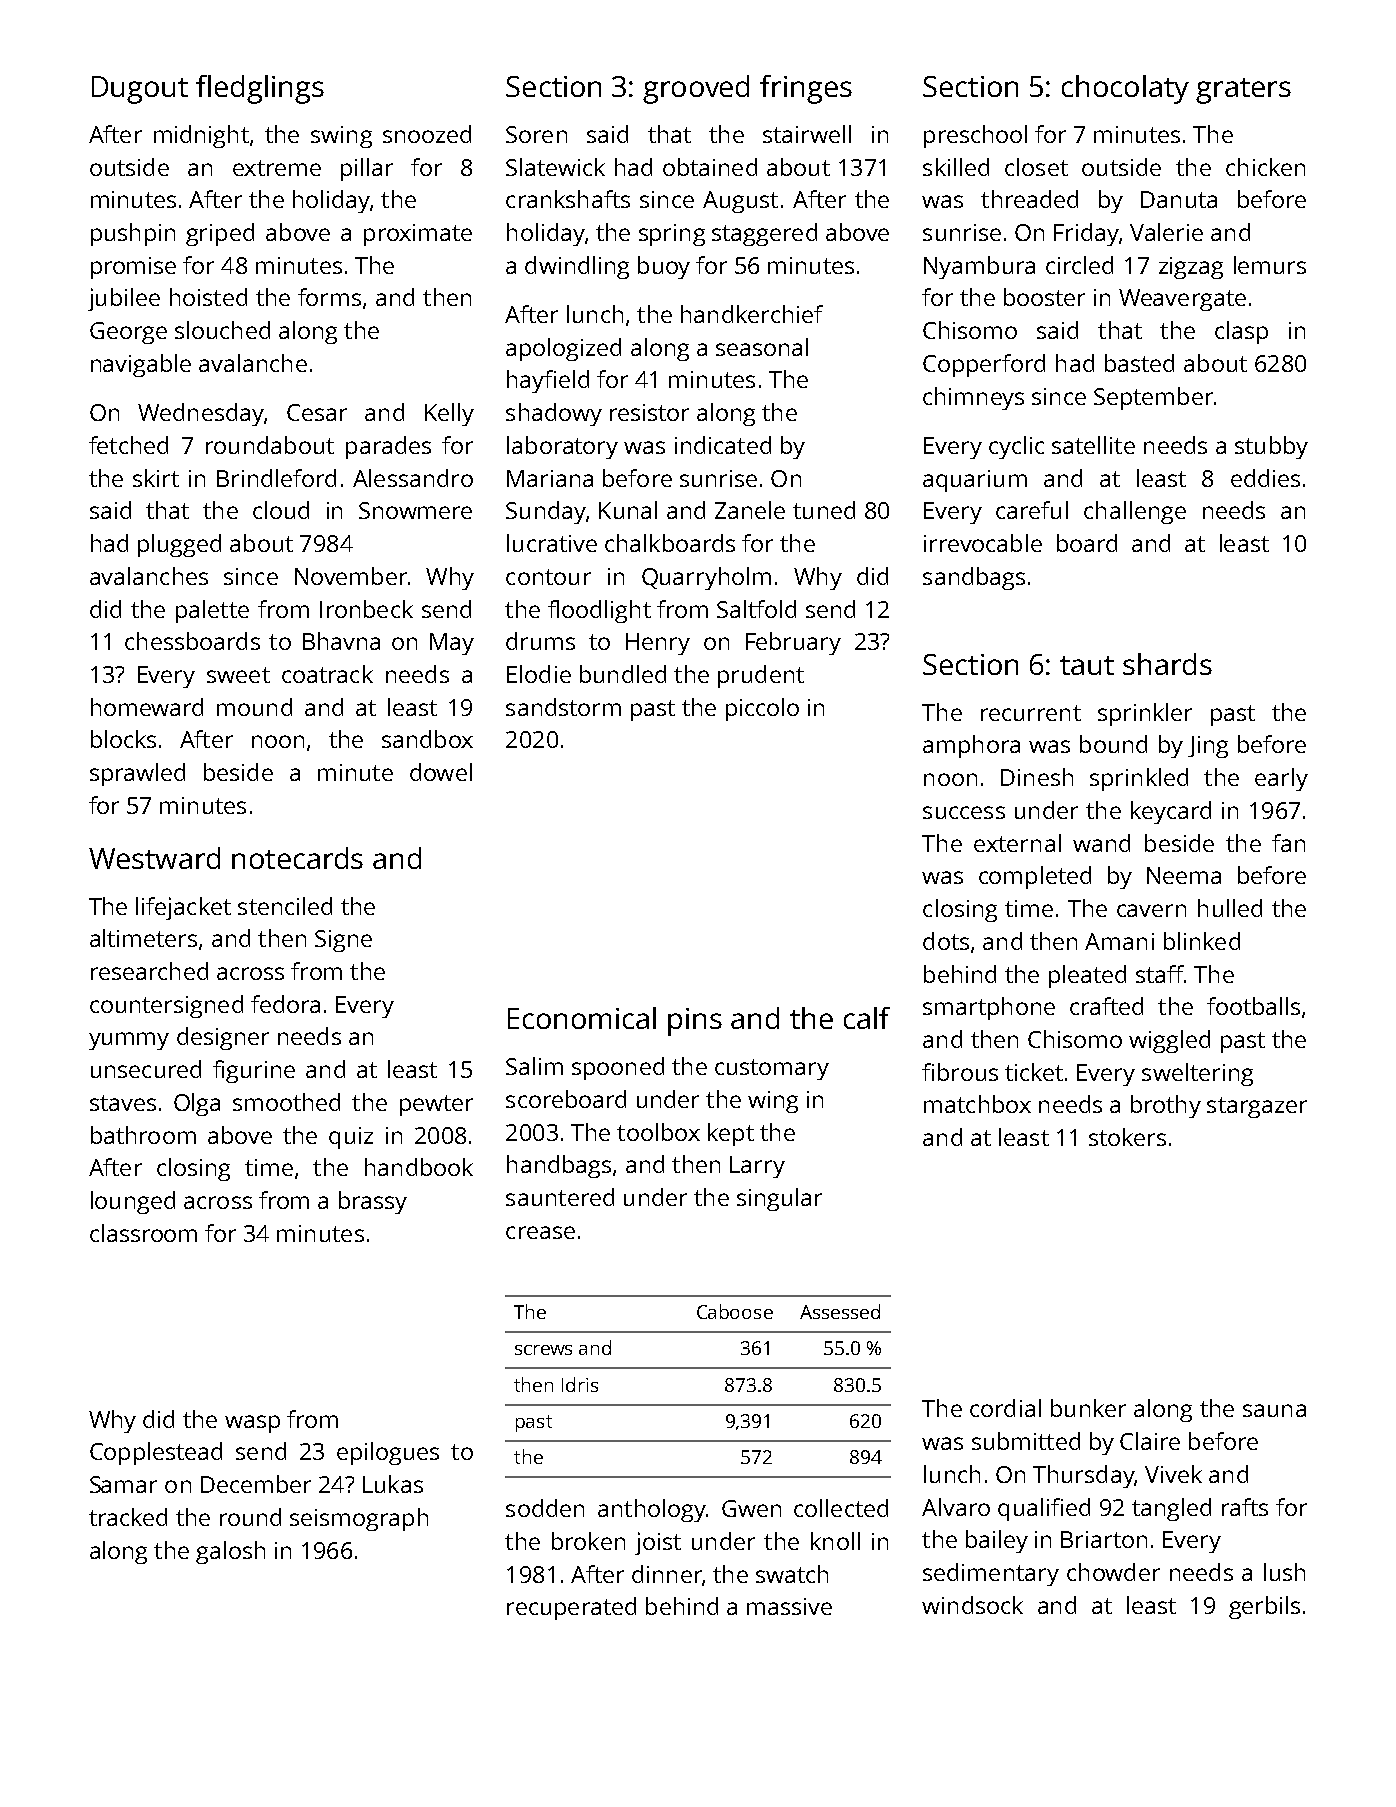  What do you see at coordinates (1184, 875) in the screenshot?
I see `Neema` at bounding box center [1184, 875].
